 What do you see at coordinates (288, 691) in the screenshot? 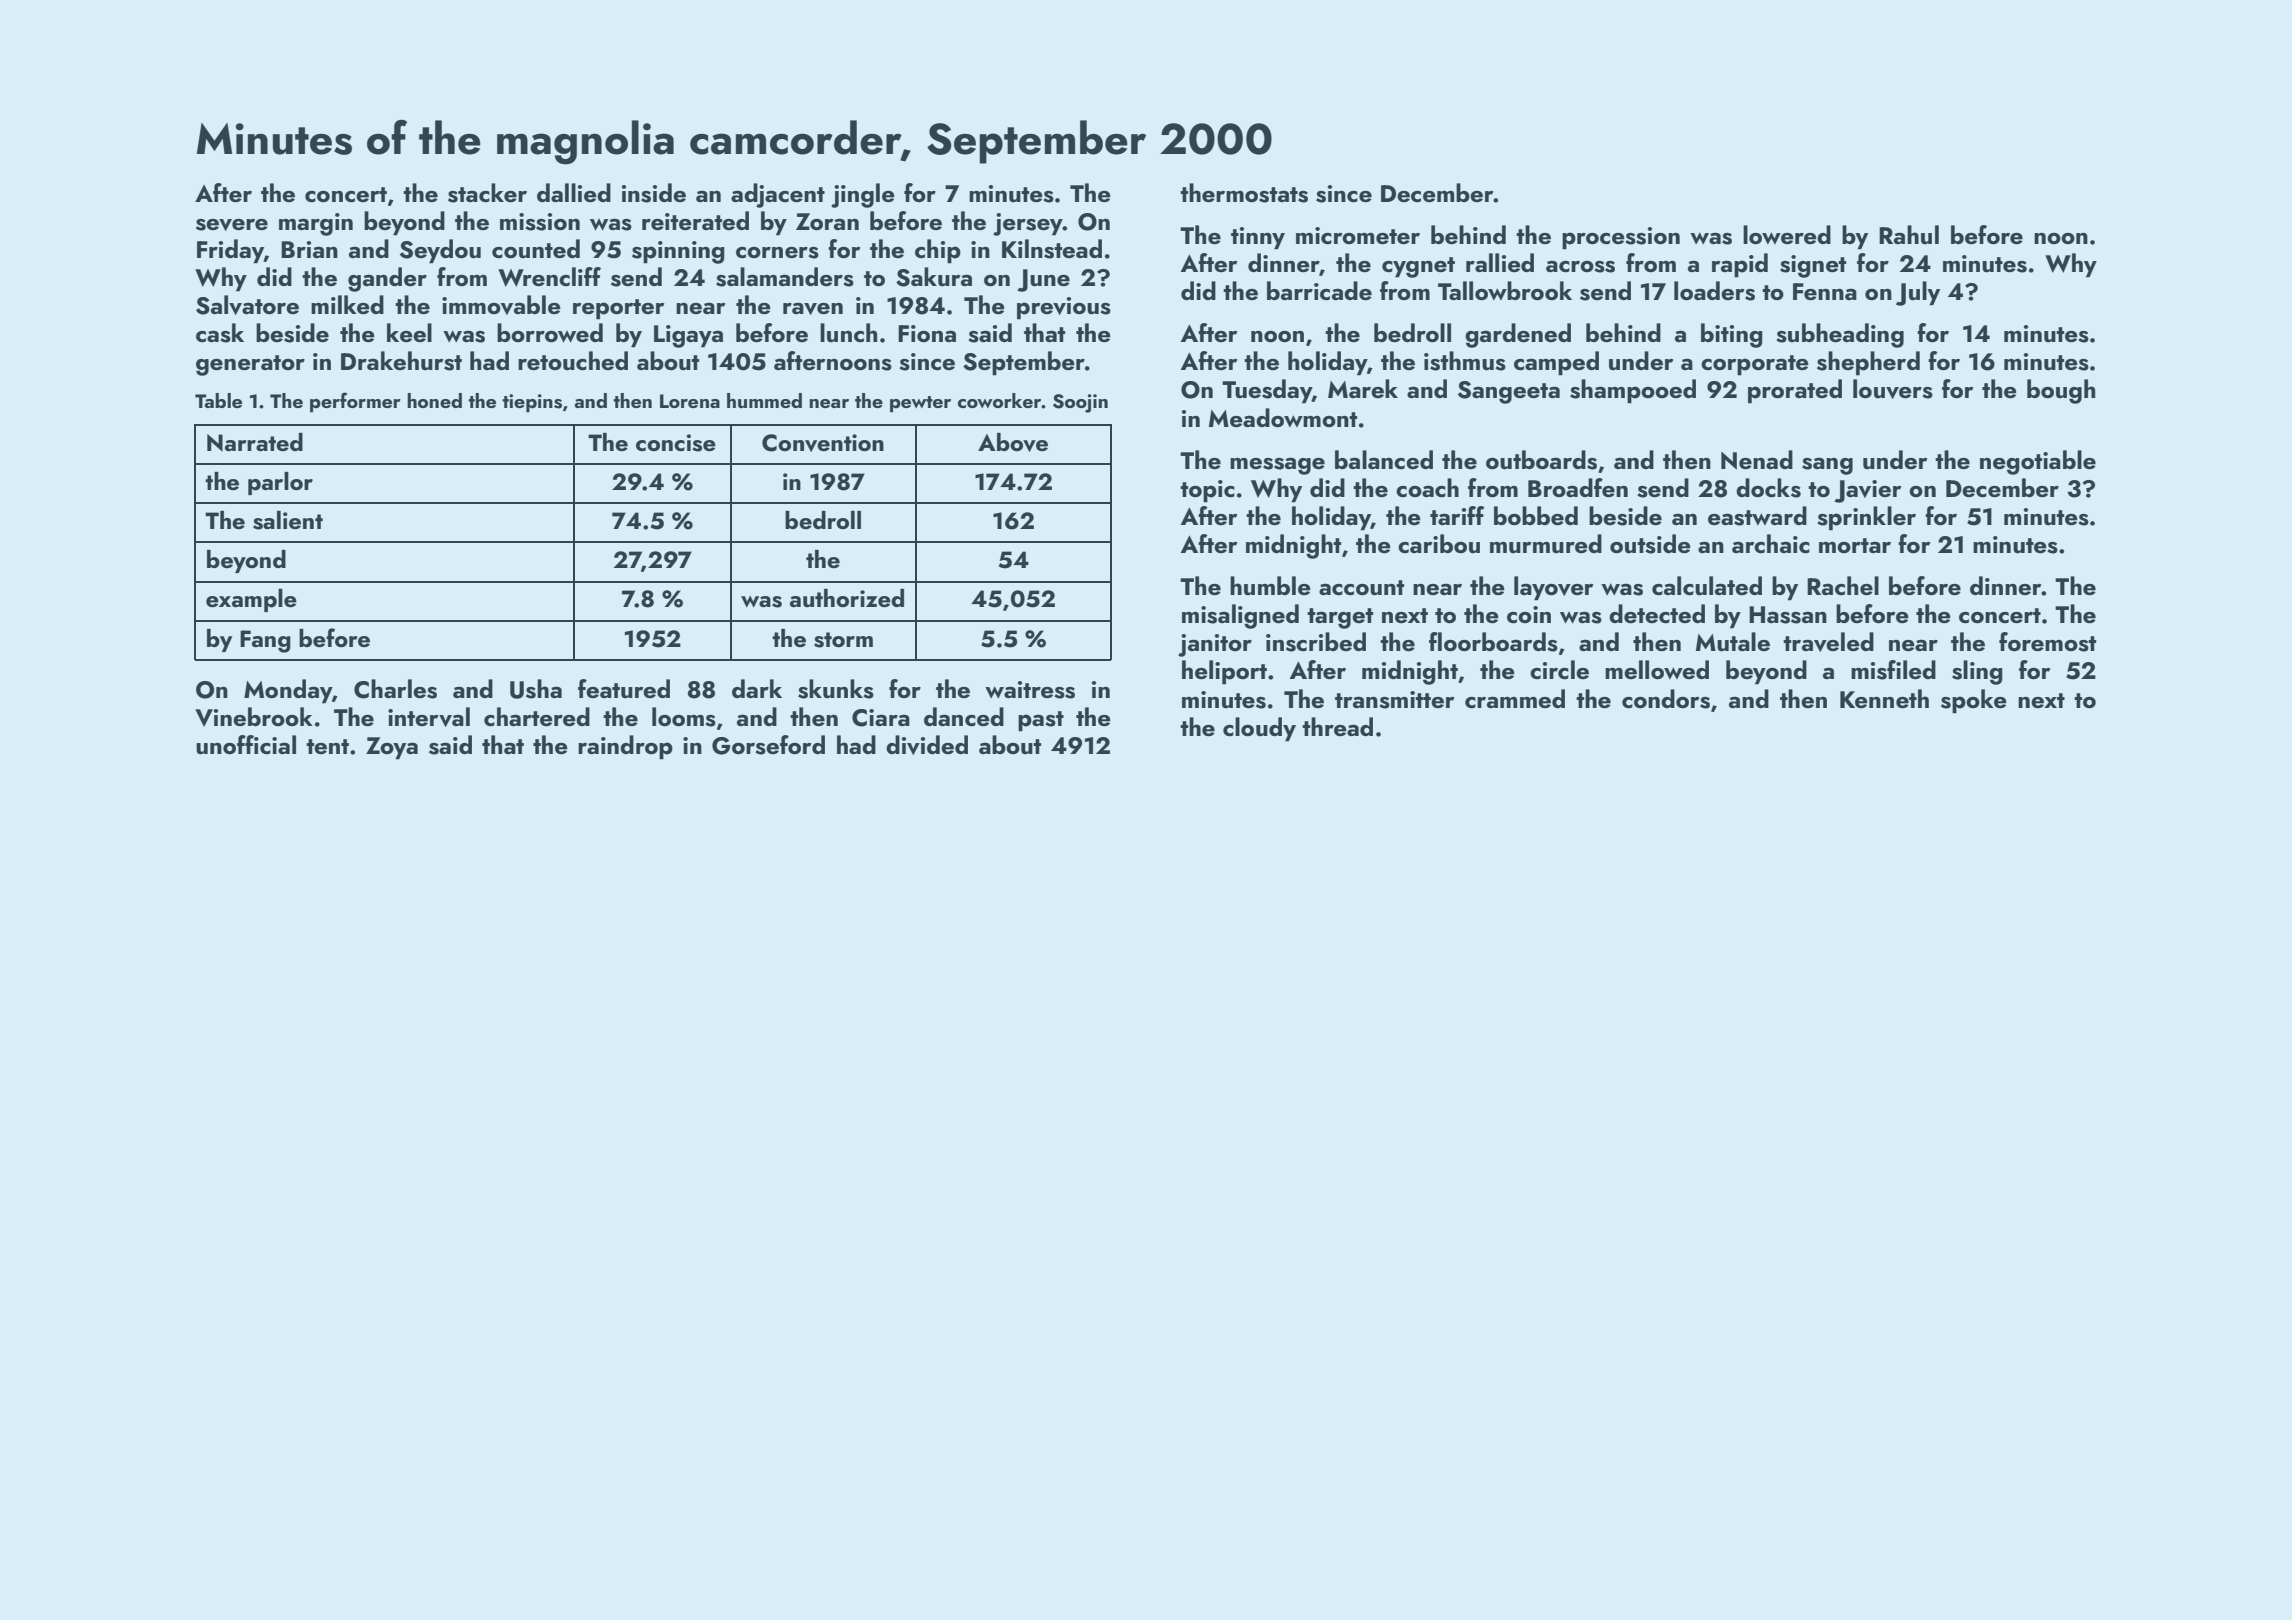
I see `Monday` at bounding box center [288, 691].
